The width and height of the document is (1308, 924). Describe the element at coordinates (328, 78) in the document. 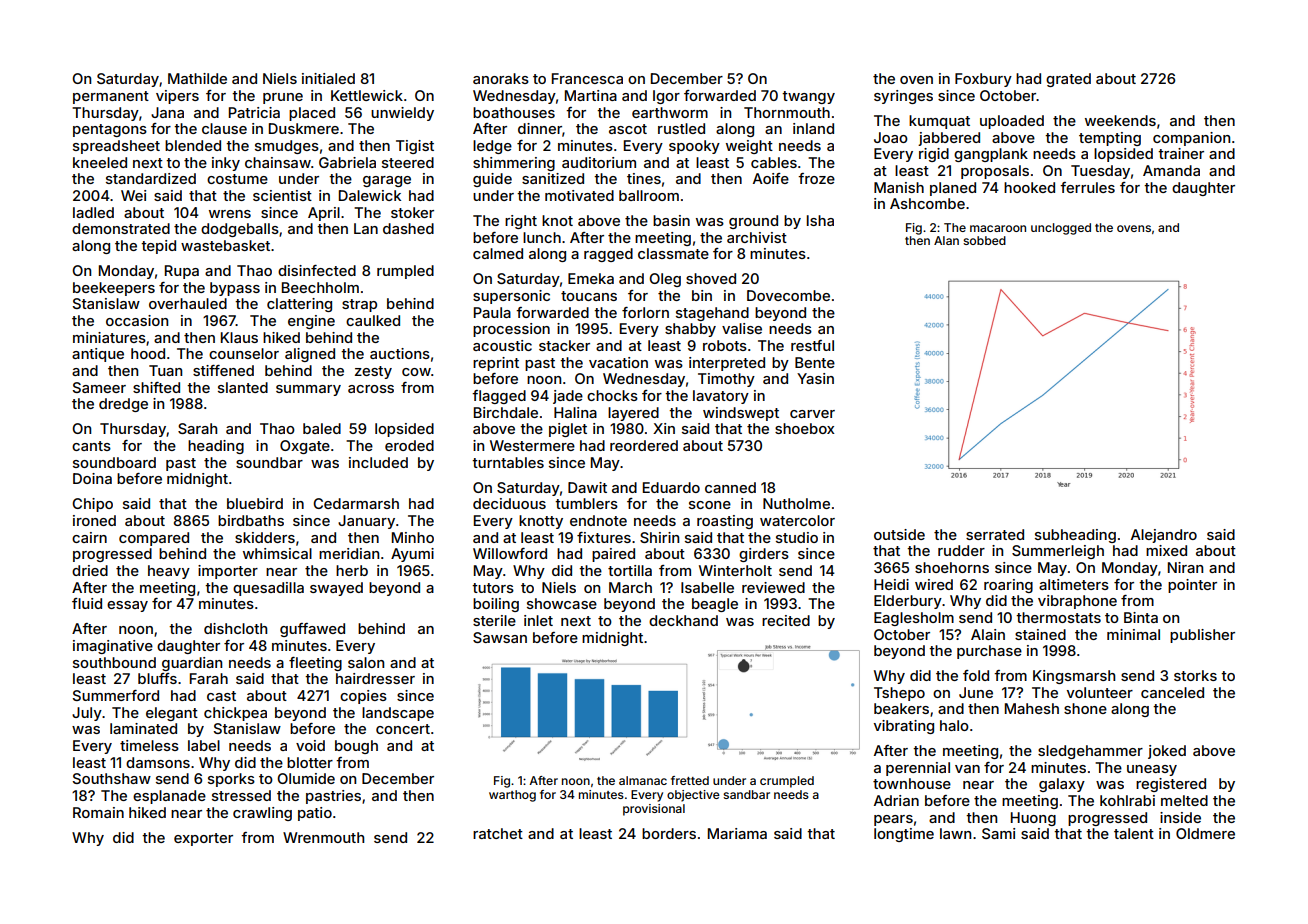

I see `initialed` at that location.
